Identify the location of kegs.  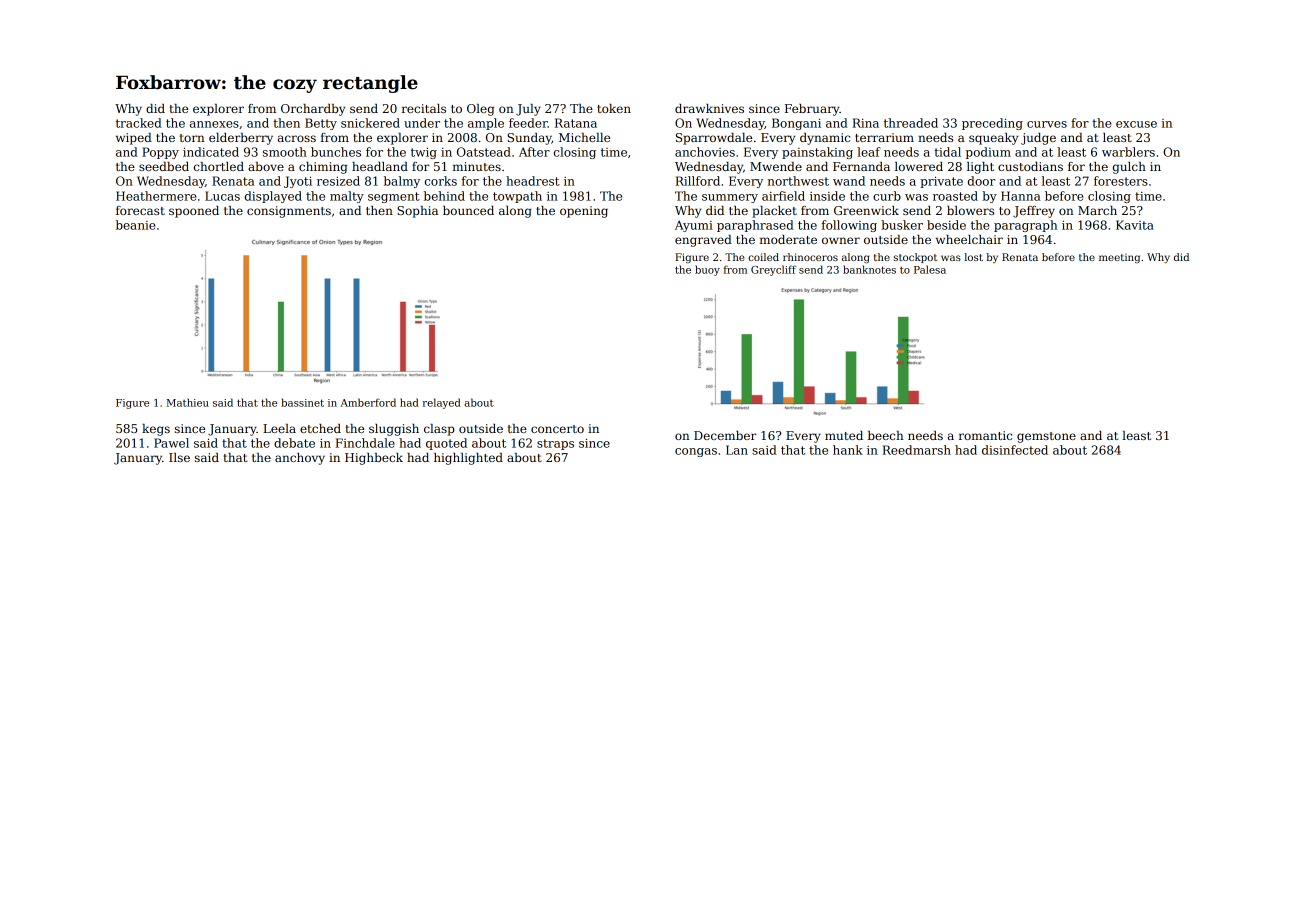
(156, 430).
